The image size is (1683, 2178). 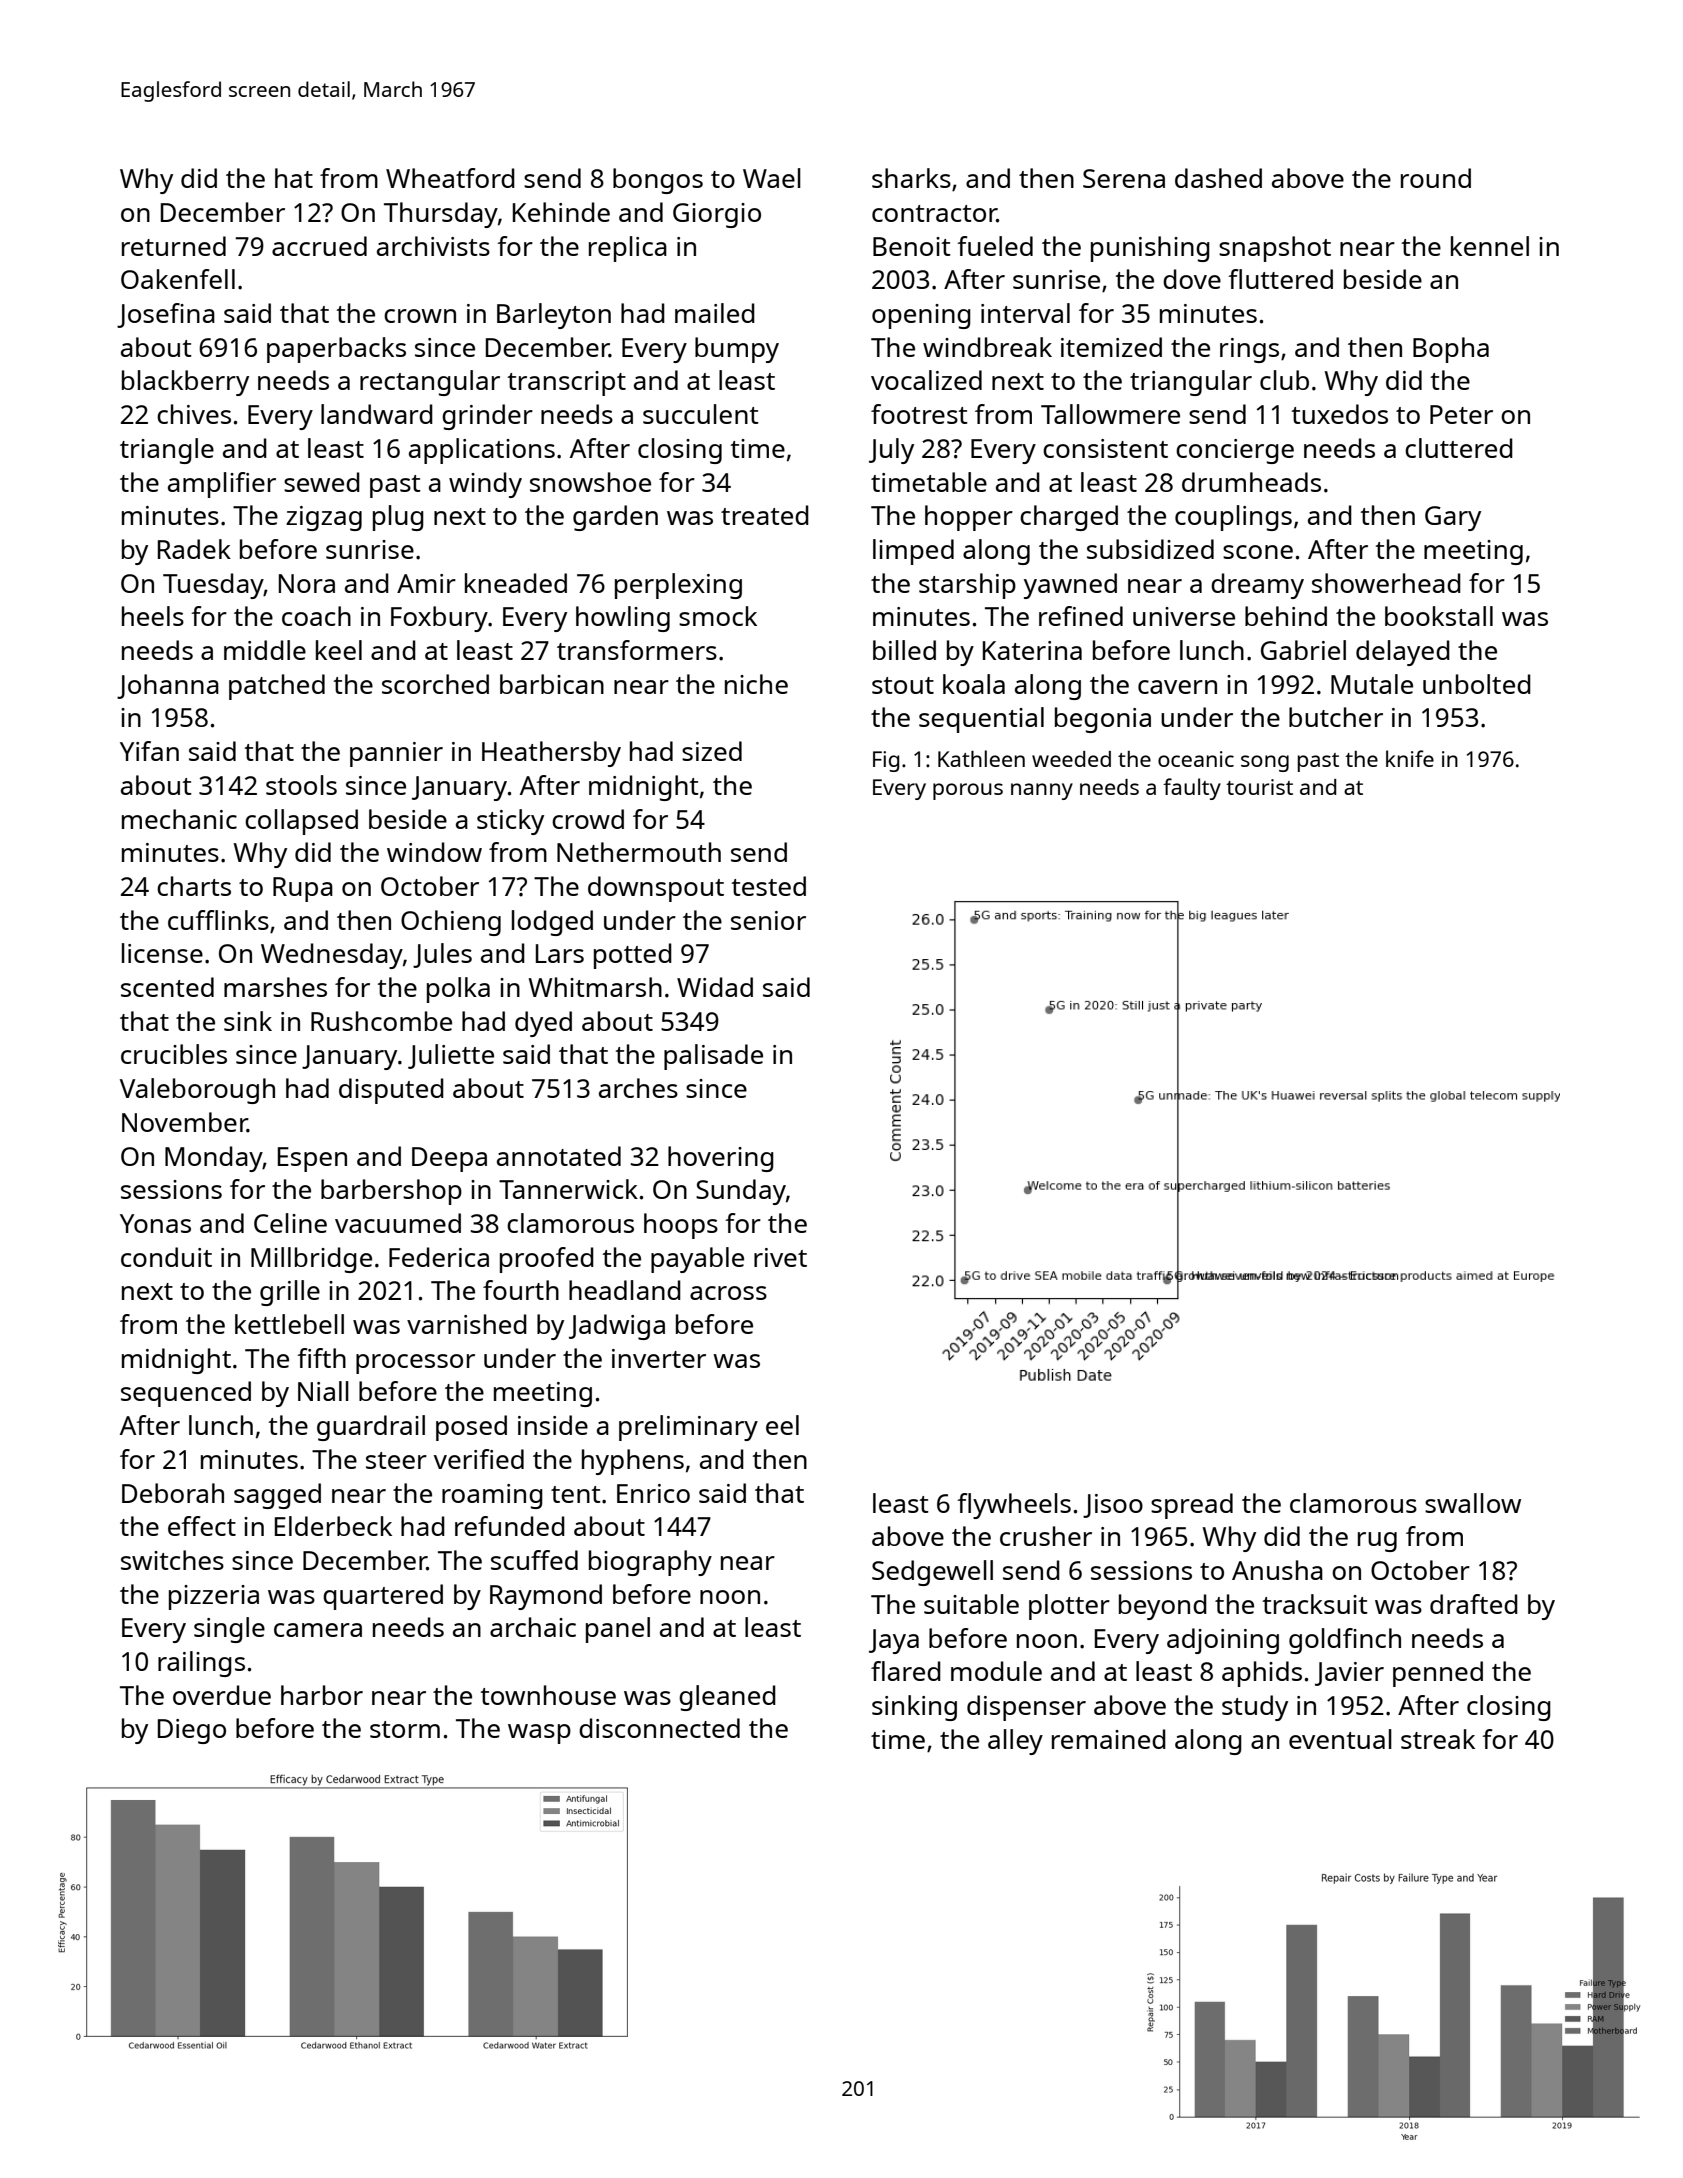 What do you see at coordinates (1473, 1503) in the document?
I see `swallow` at bounding box center [1473, 1503].
